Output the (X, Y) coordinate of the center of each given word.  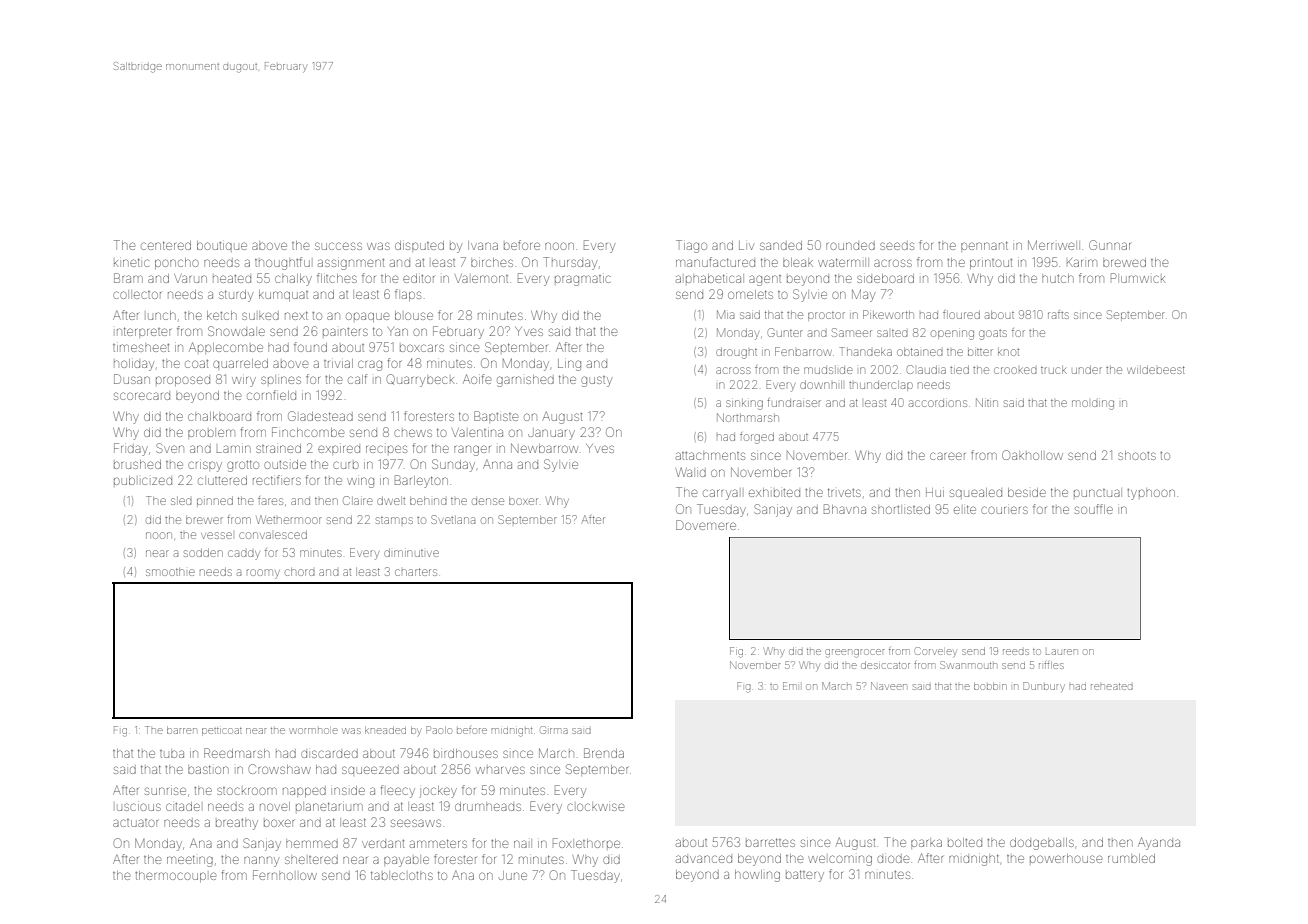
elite (965, 509)
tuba (172, 754)
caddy (244, 555)
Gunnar (1110, 245)
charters (416, 572)
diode (893, 859)
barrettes (770, 842)
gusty (596, 381)
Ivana (483, 245)
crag (370, 365)
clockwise (595, 807)
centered (166, 245)
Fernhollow (285, 875)
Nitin (987, 402)
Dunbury (1044, 686)
